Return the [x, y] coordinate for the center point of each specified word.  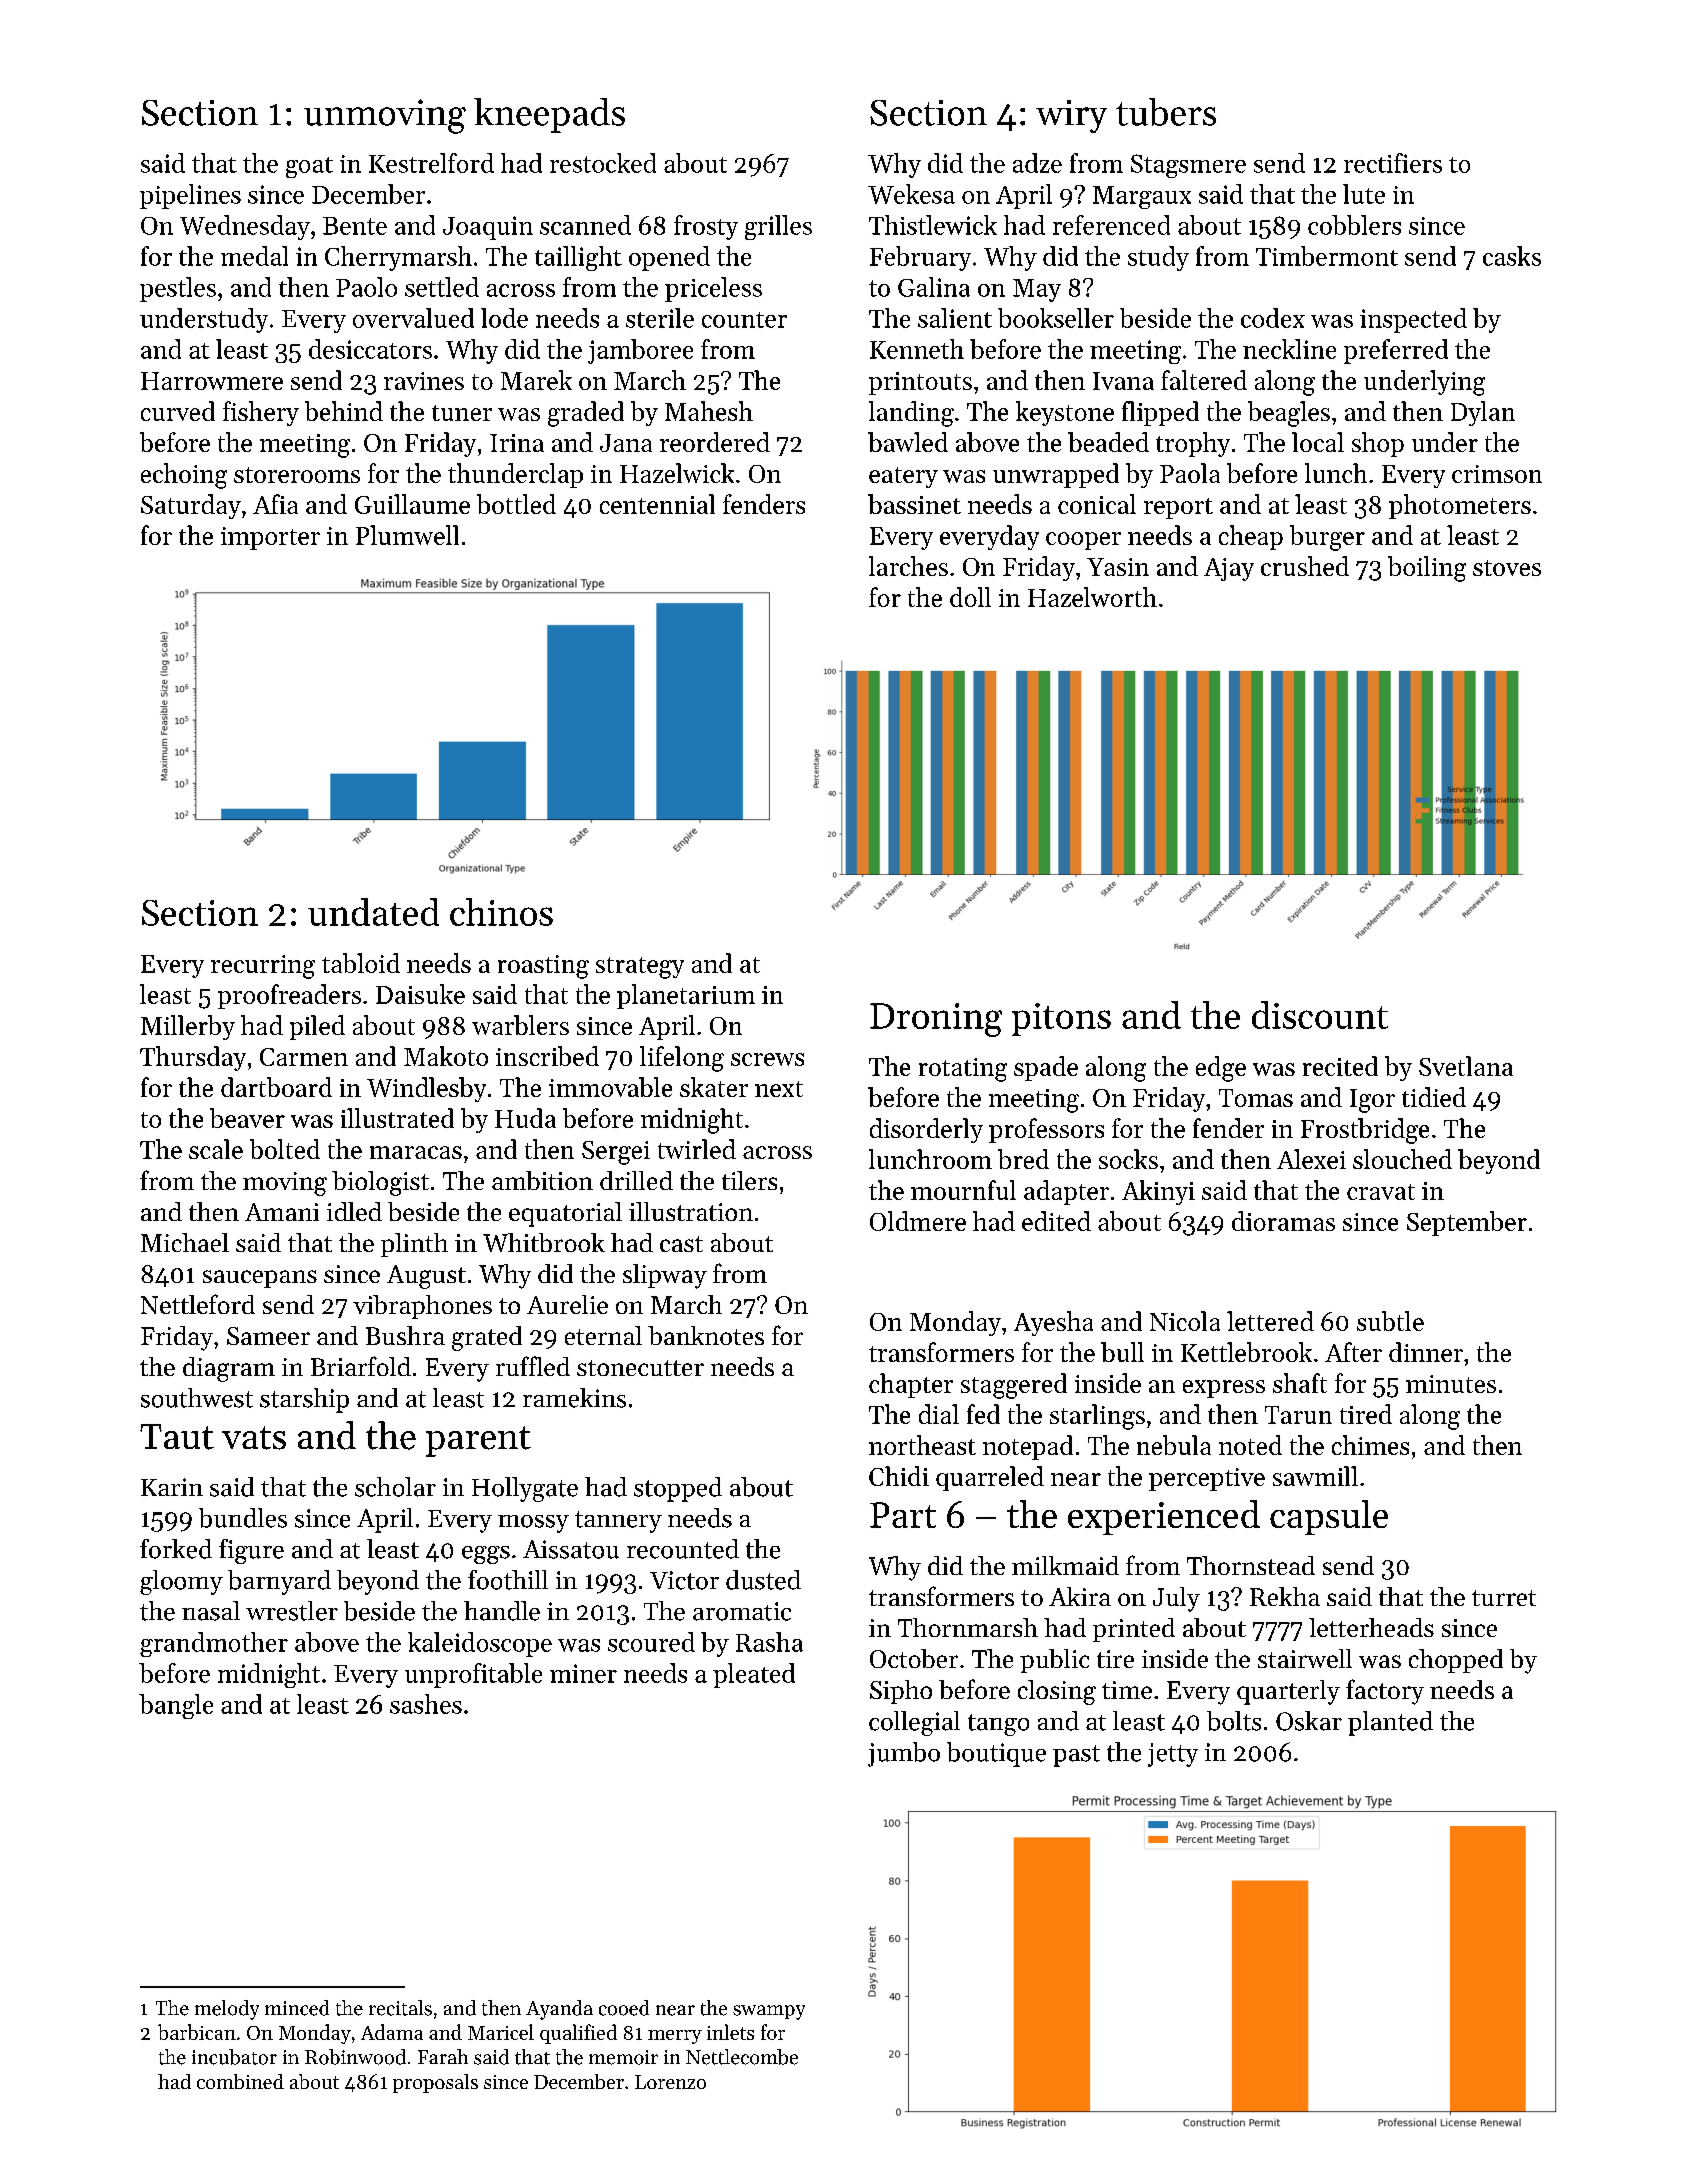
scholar [395, 1487]
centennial [657, 504]
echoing [184, 476]
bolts [1234, 1721]
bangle [176, 1706]
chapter [911, 1385]
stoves [1507, 568]
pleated [754, 1675]
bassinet [914, 504]
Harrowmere [212, 381]
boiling [1427, 569]
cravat [1381, 1192]
